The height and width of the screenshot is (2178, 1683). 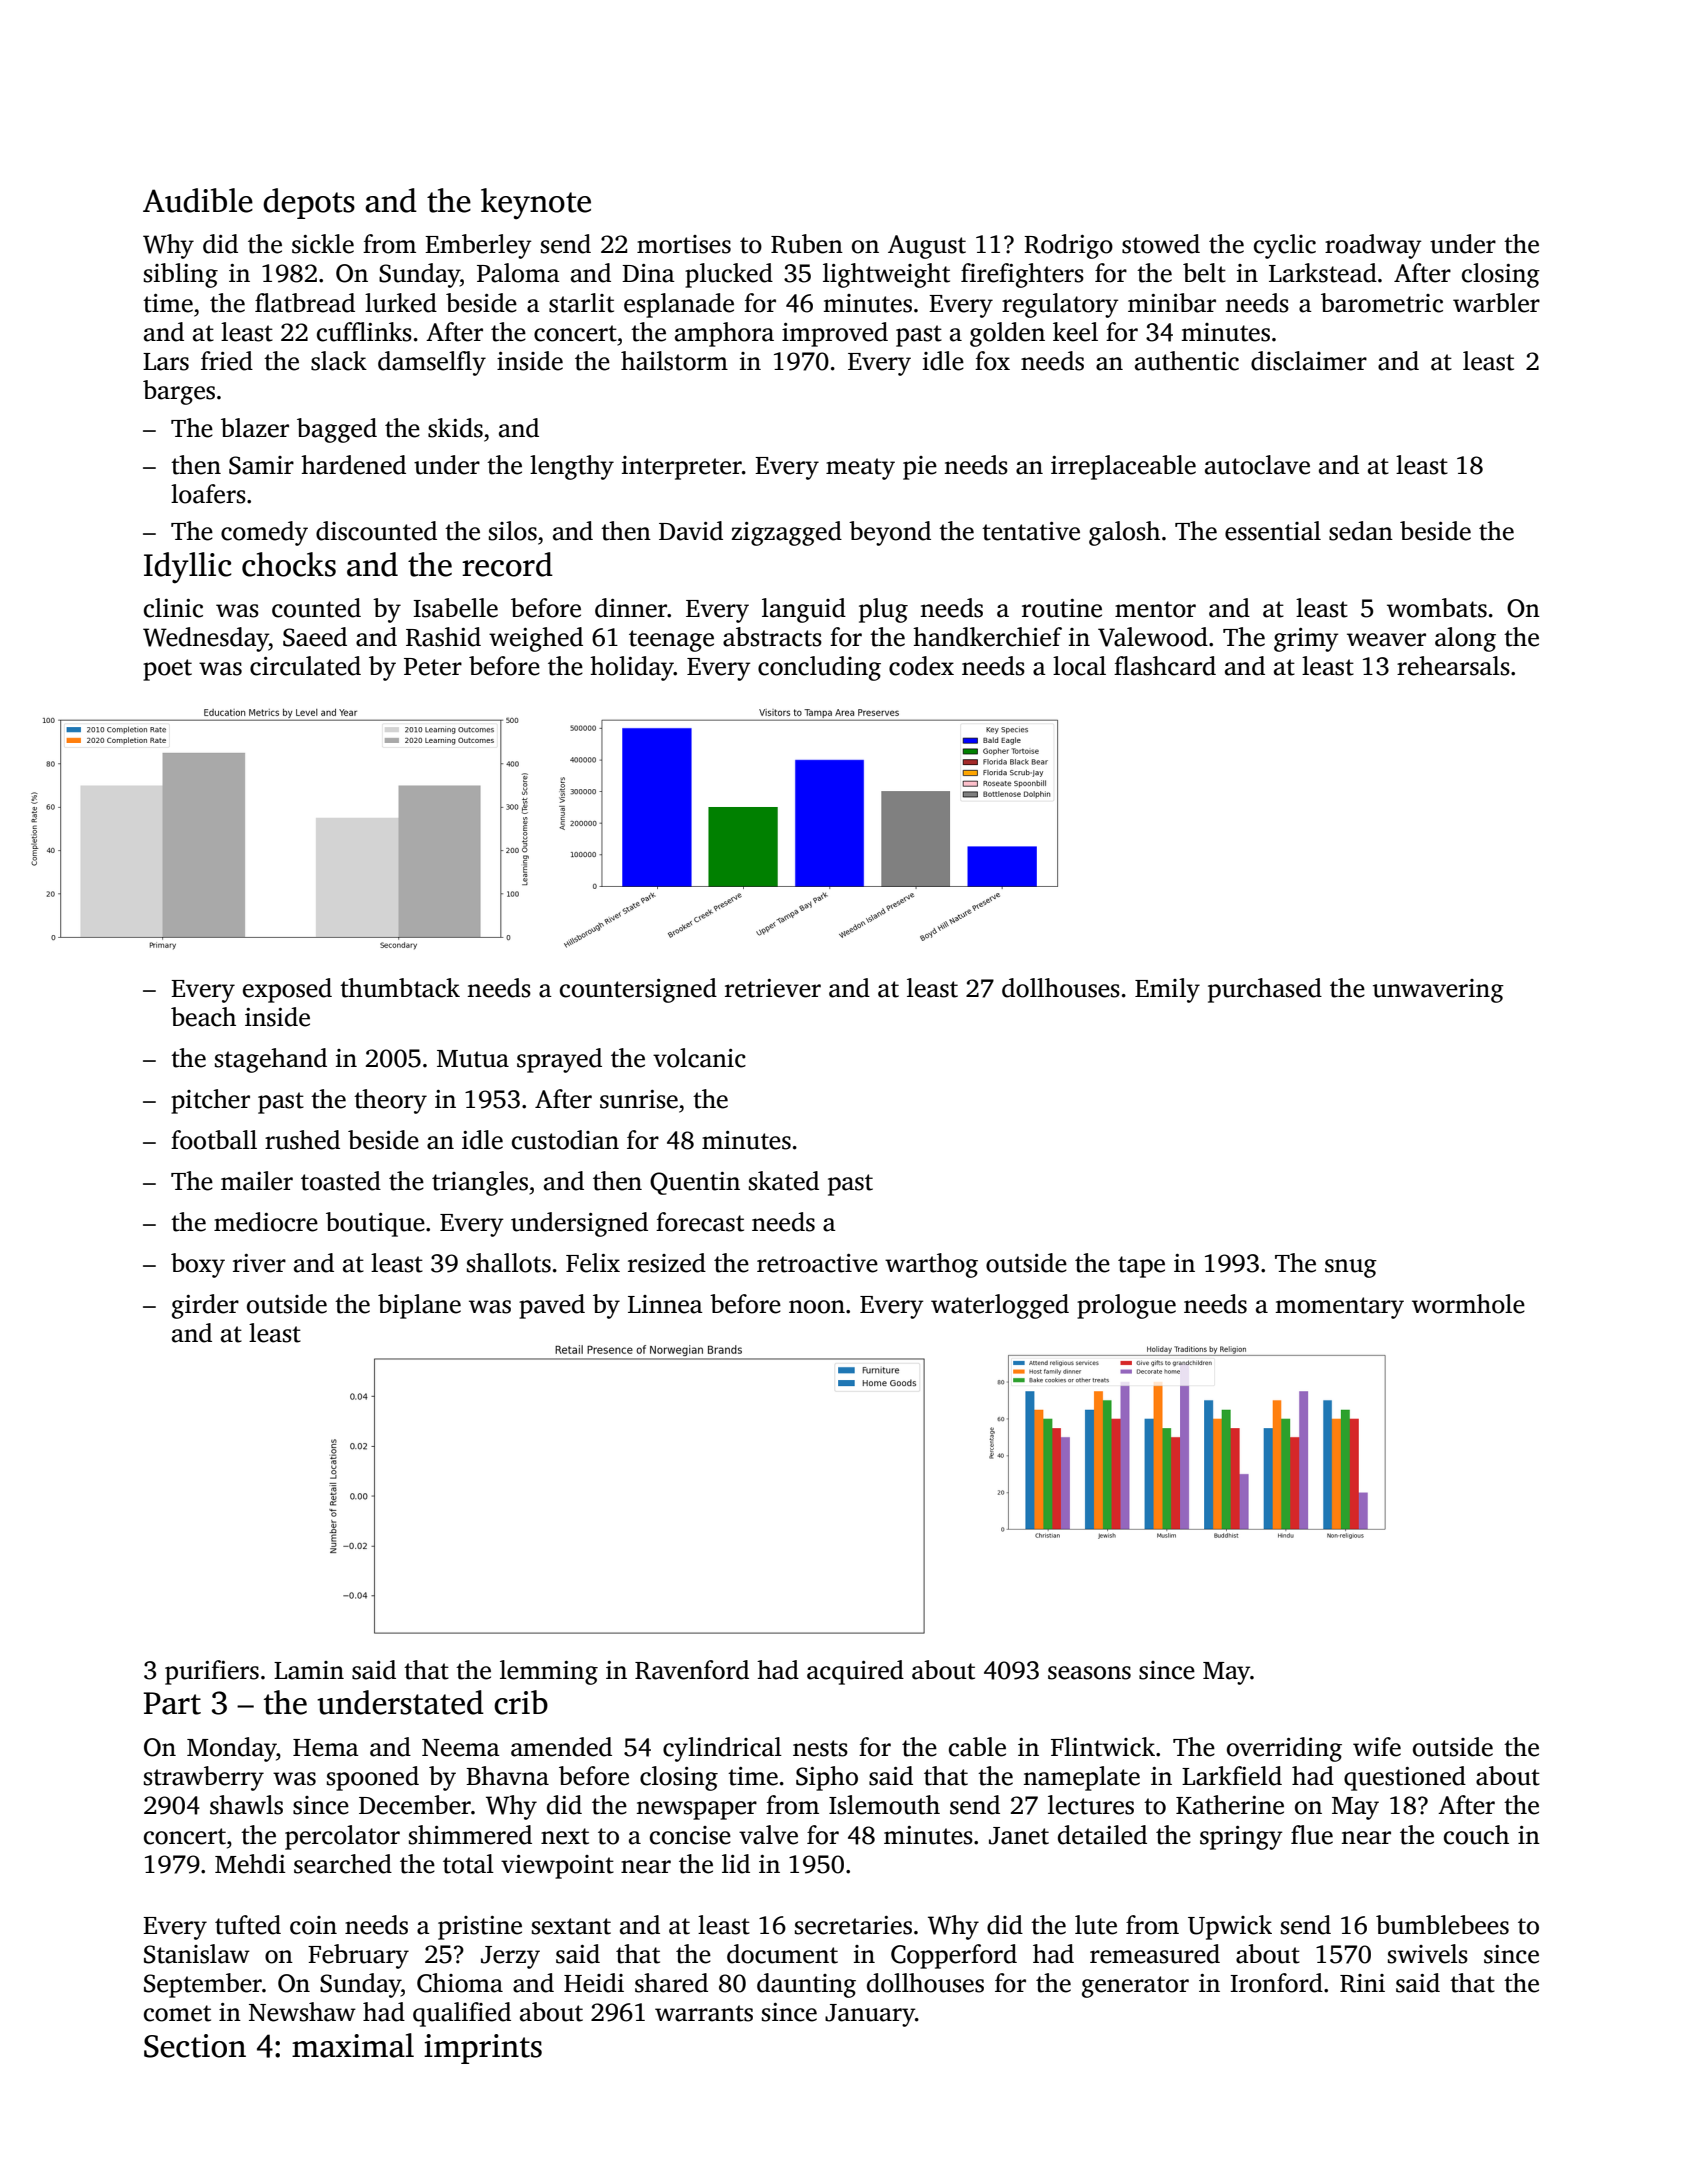 What do you see at coordinates (1438, 991) in the screenshot?
I see `unwavering` at bounding box center [1438, 991].
